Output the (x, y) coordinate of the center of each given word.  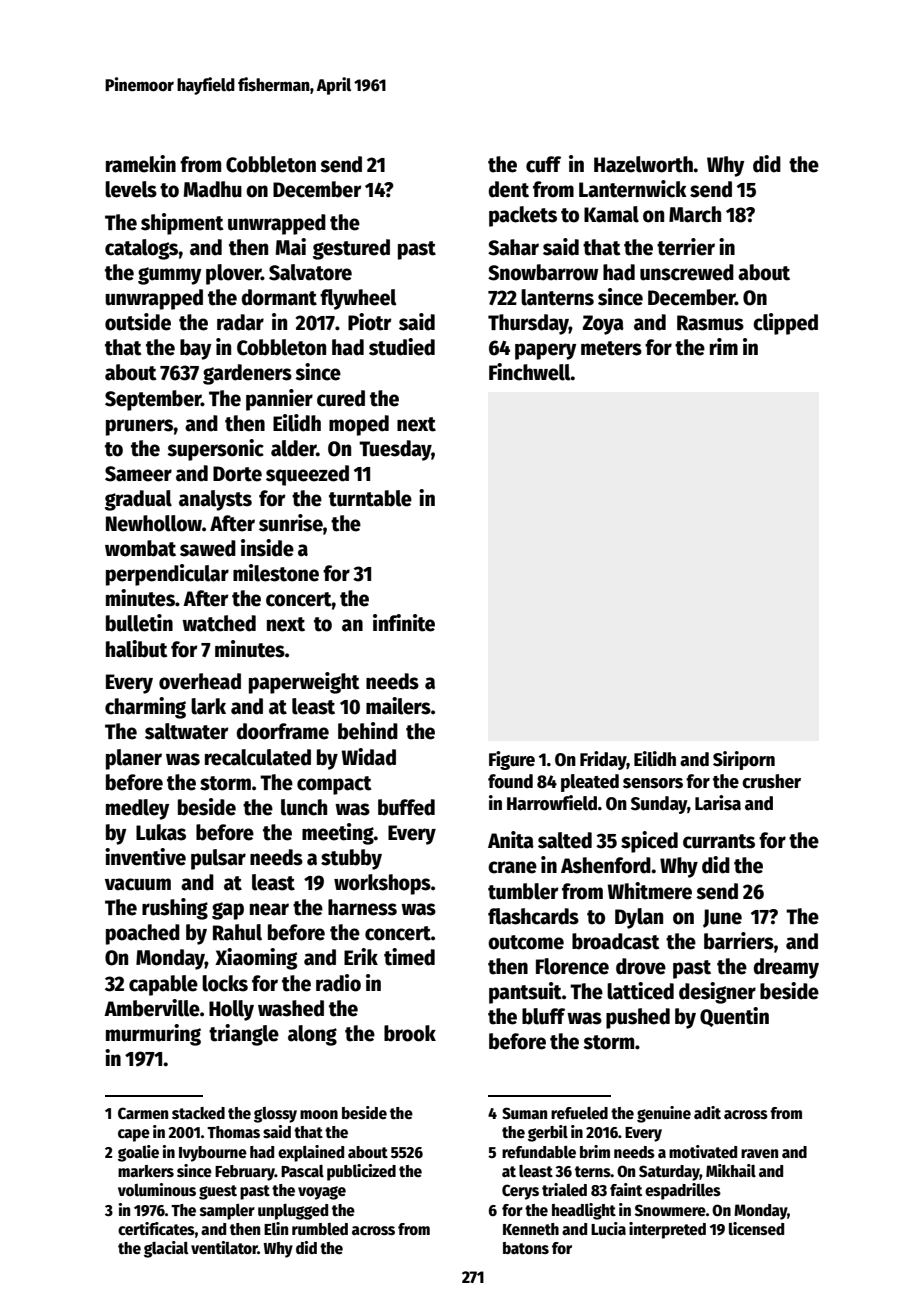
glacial (166, 1249)
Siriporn (744, 760)
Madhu (213, 189)
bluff (543, 1016)
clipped (785, 324)
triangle (244, 1035)
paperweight (304, 683)
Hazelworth (643, 164)
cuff (543, 164)
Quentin (734, 1017)
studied (402, 347)
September (153, 400)
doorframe (282, 731)
